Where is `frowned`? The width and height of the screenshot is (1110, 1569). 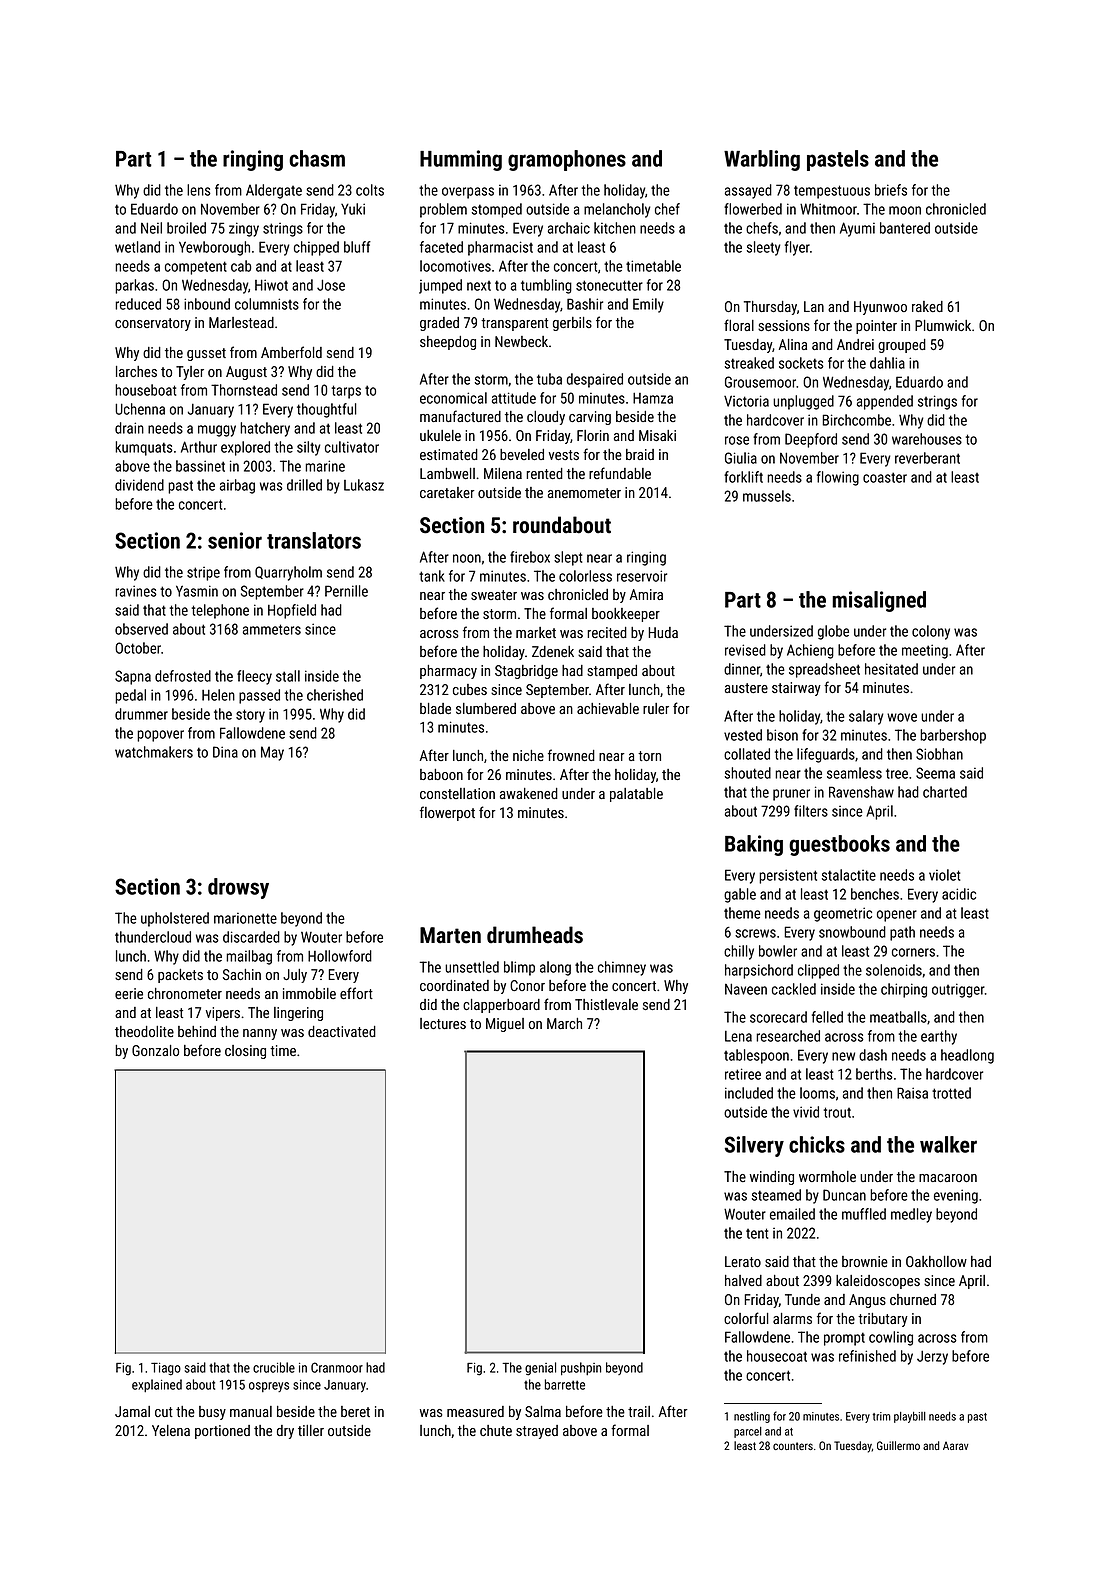 frowned is located at coordinates (571, 755).
